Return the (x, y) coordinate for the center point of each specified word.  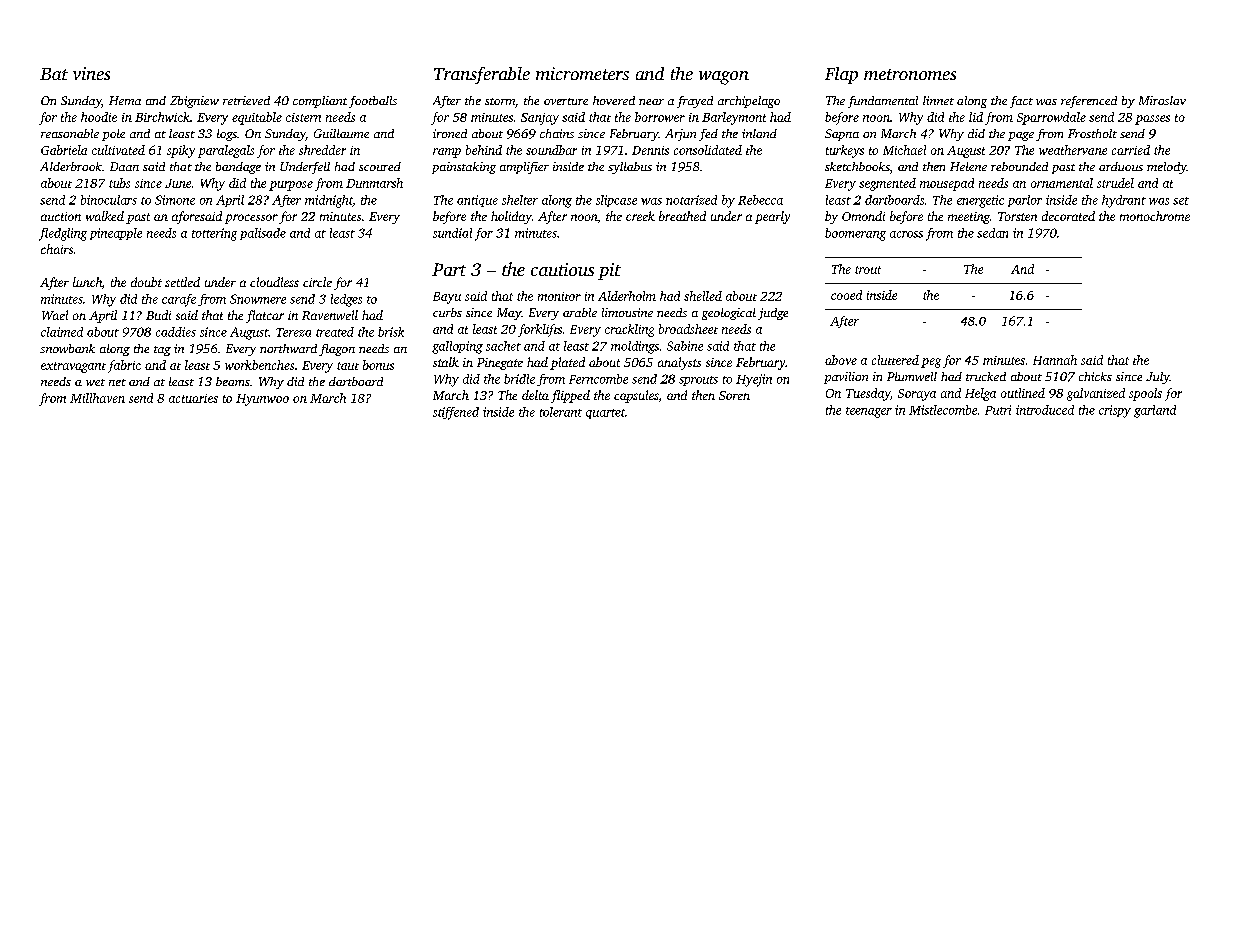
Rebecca (760, 200)
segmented (887, 184)
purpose (291, 186)
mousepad (947, 184)
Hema (125, 100)
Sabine (685, 346)
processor (251, 219)
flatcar (265, 316)
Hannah (1055, 360)
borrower (660, 117)
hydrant (1124, 201)
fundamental (883, 102)
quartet (605, 414)
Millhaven (97, 398)
